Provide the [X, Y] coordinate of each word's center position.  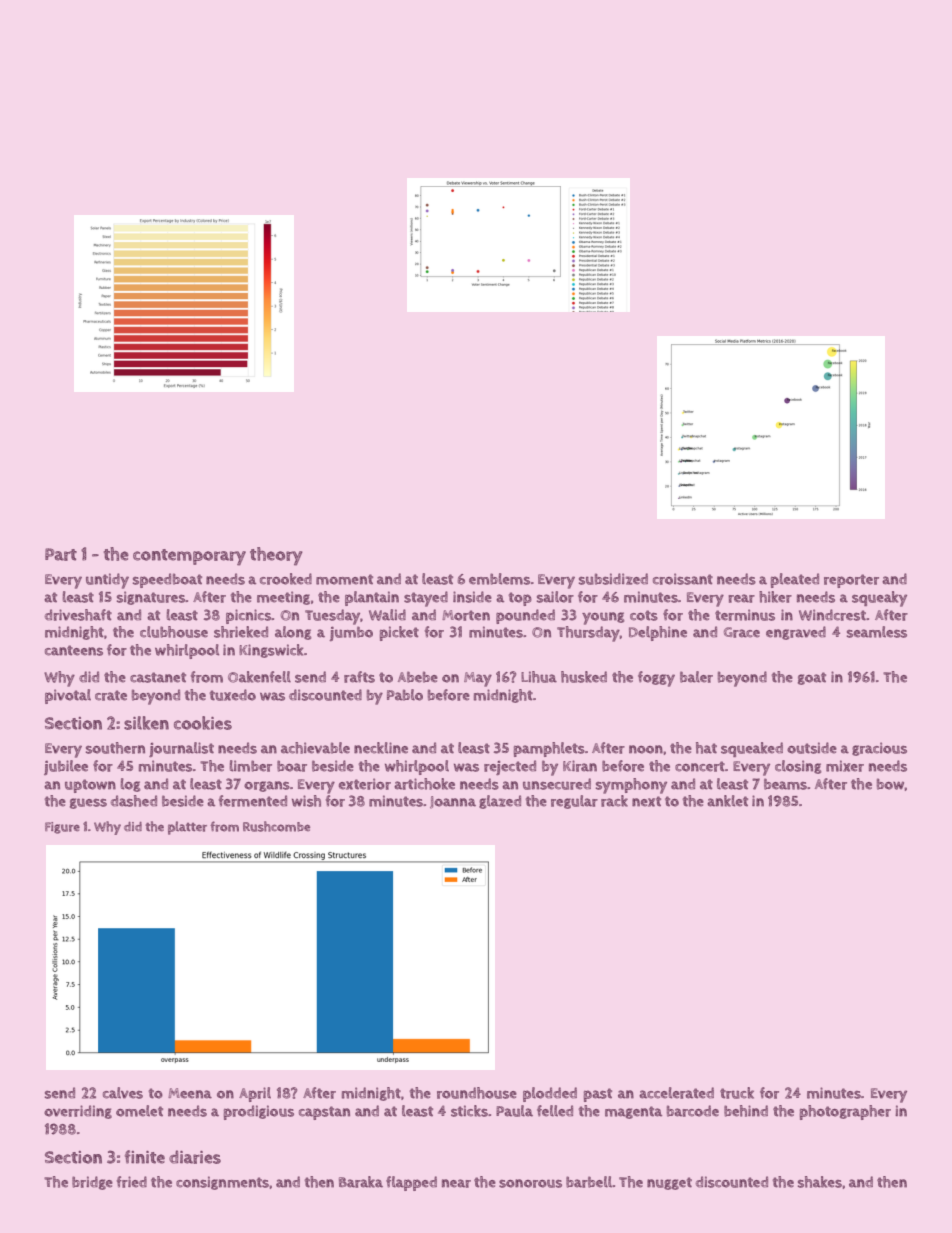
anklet [727, 801]
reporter [851, 581]
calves [123, 1093]
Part [61, 554]
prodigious [259, 1112]
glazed [500, 802]
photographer [845, 1112]
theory [276, 556]
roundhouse [477, 1093]
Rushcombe [276, 826]
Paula [514, 1111]
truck [737, 1093]
